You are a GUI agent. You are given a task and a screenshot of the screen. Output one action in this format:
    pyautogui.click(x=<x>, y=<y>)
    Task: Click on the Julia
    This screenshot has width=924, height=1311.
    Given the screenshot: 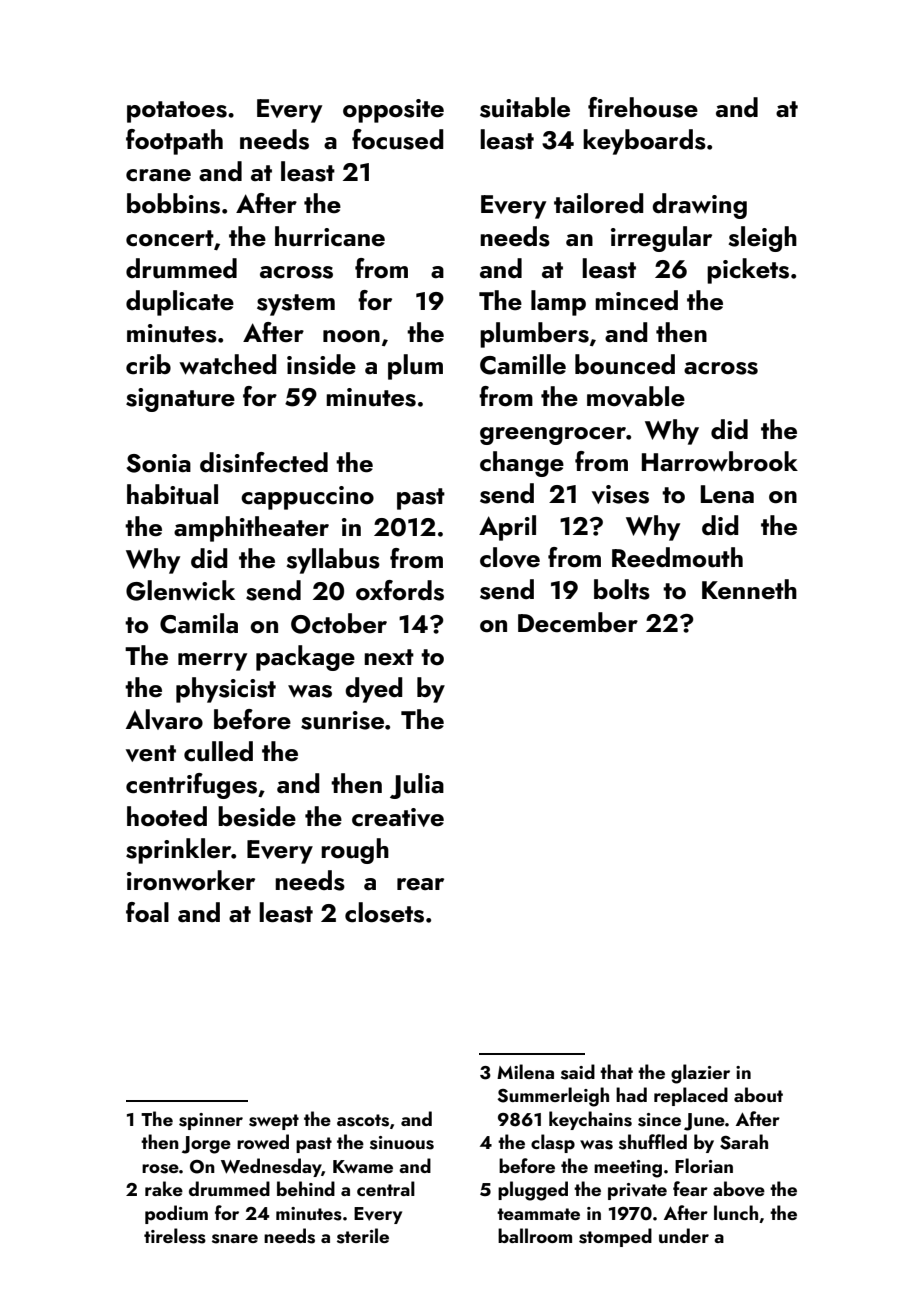 What is the action you would take?
    pyautogui.click(x=417, y=786)
